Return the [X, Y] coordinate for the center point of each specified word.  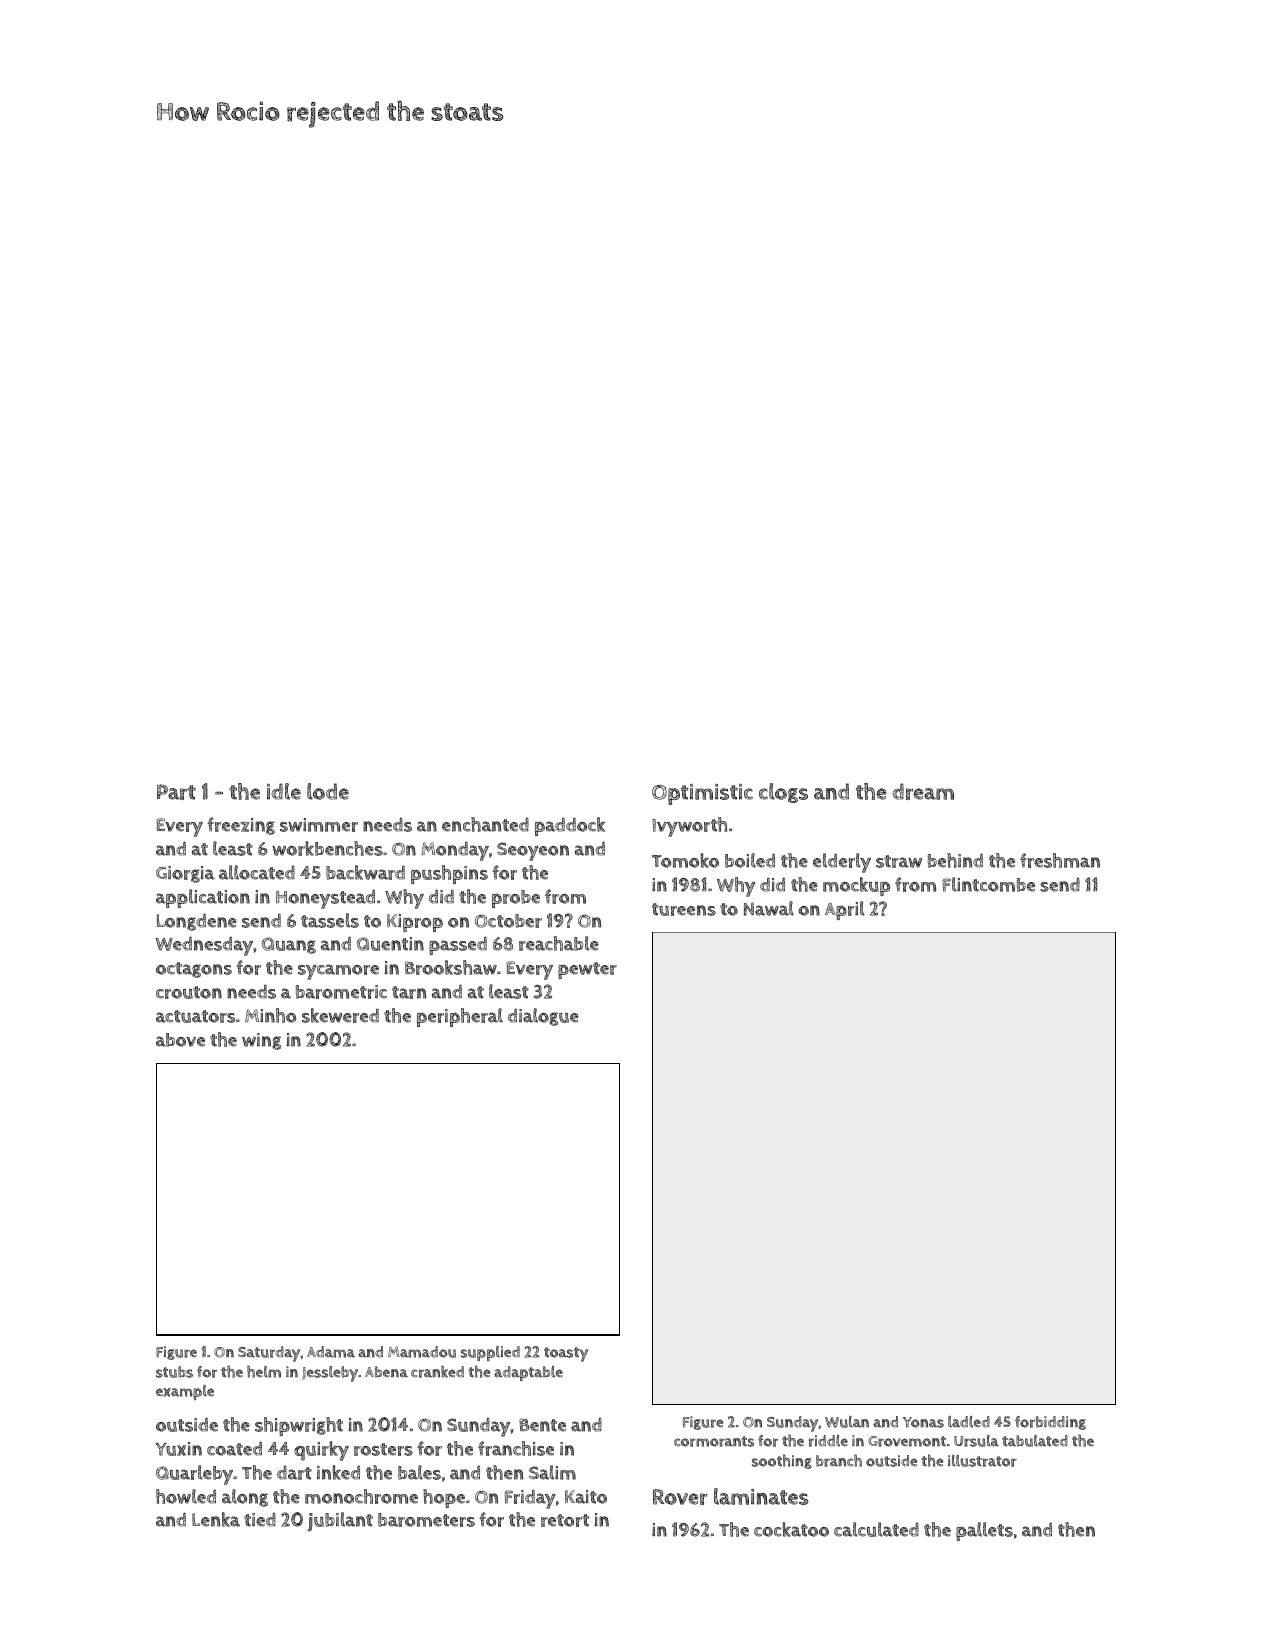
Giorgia [185, 874]
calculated [876, 1529]
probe [516, 899]
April [845, 910]
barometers [426, 1520]
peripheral [460, 1017]
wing [261, 1041]
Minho [270, 1015]
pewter [587, 970]
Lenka [216, 1519]
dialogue [543, 1017]
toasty [566, 1354]
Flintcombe [989, 884]
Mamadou [422, 1352]
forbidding [1050, 1423]
